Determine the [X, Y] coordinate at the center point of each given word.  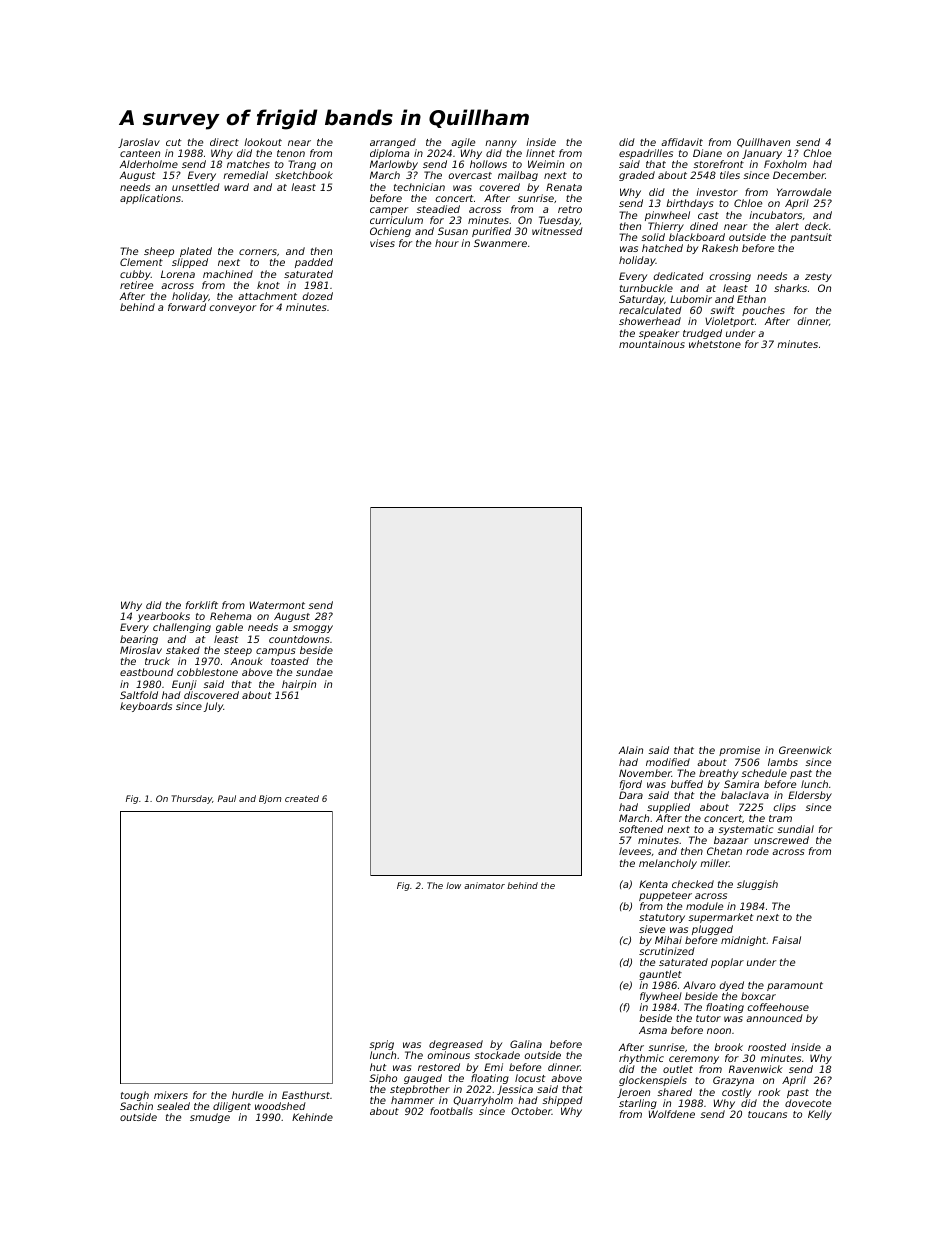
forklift [202, 605]
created [302, 798]
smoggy [313, 629]
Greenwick [805, 750]
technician [419, 187]
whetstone [715, 344]
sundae [314, 672]
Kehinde [312, 1117]
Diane [707, 153]
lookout [263, 142]
